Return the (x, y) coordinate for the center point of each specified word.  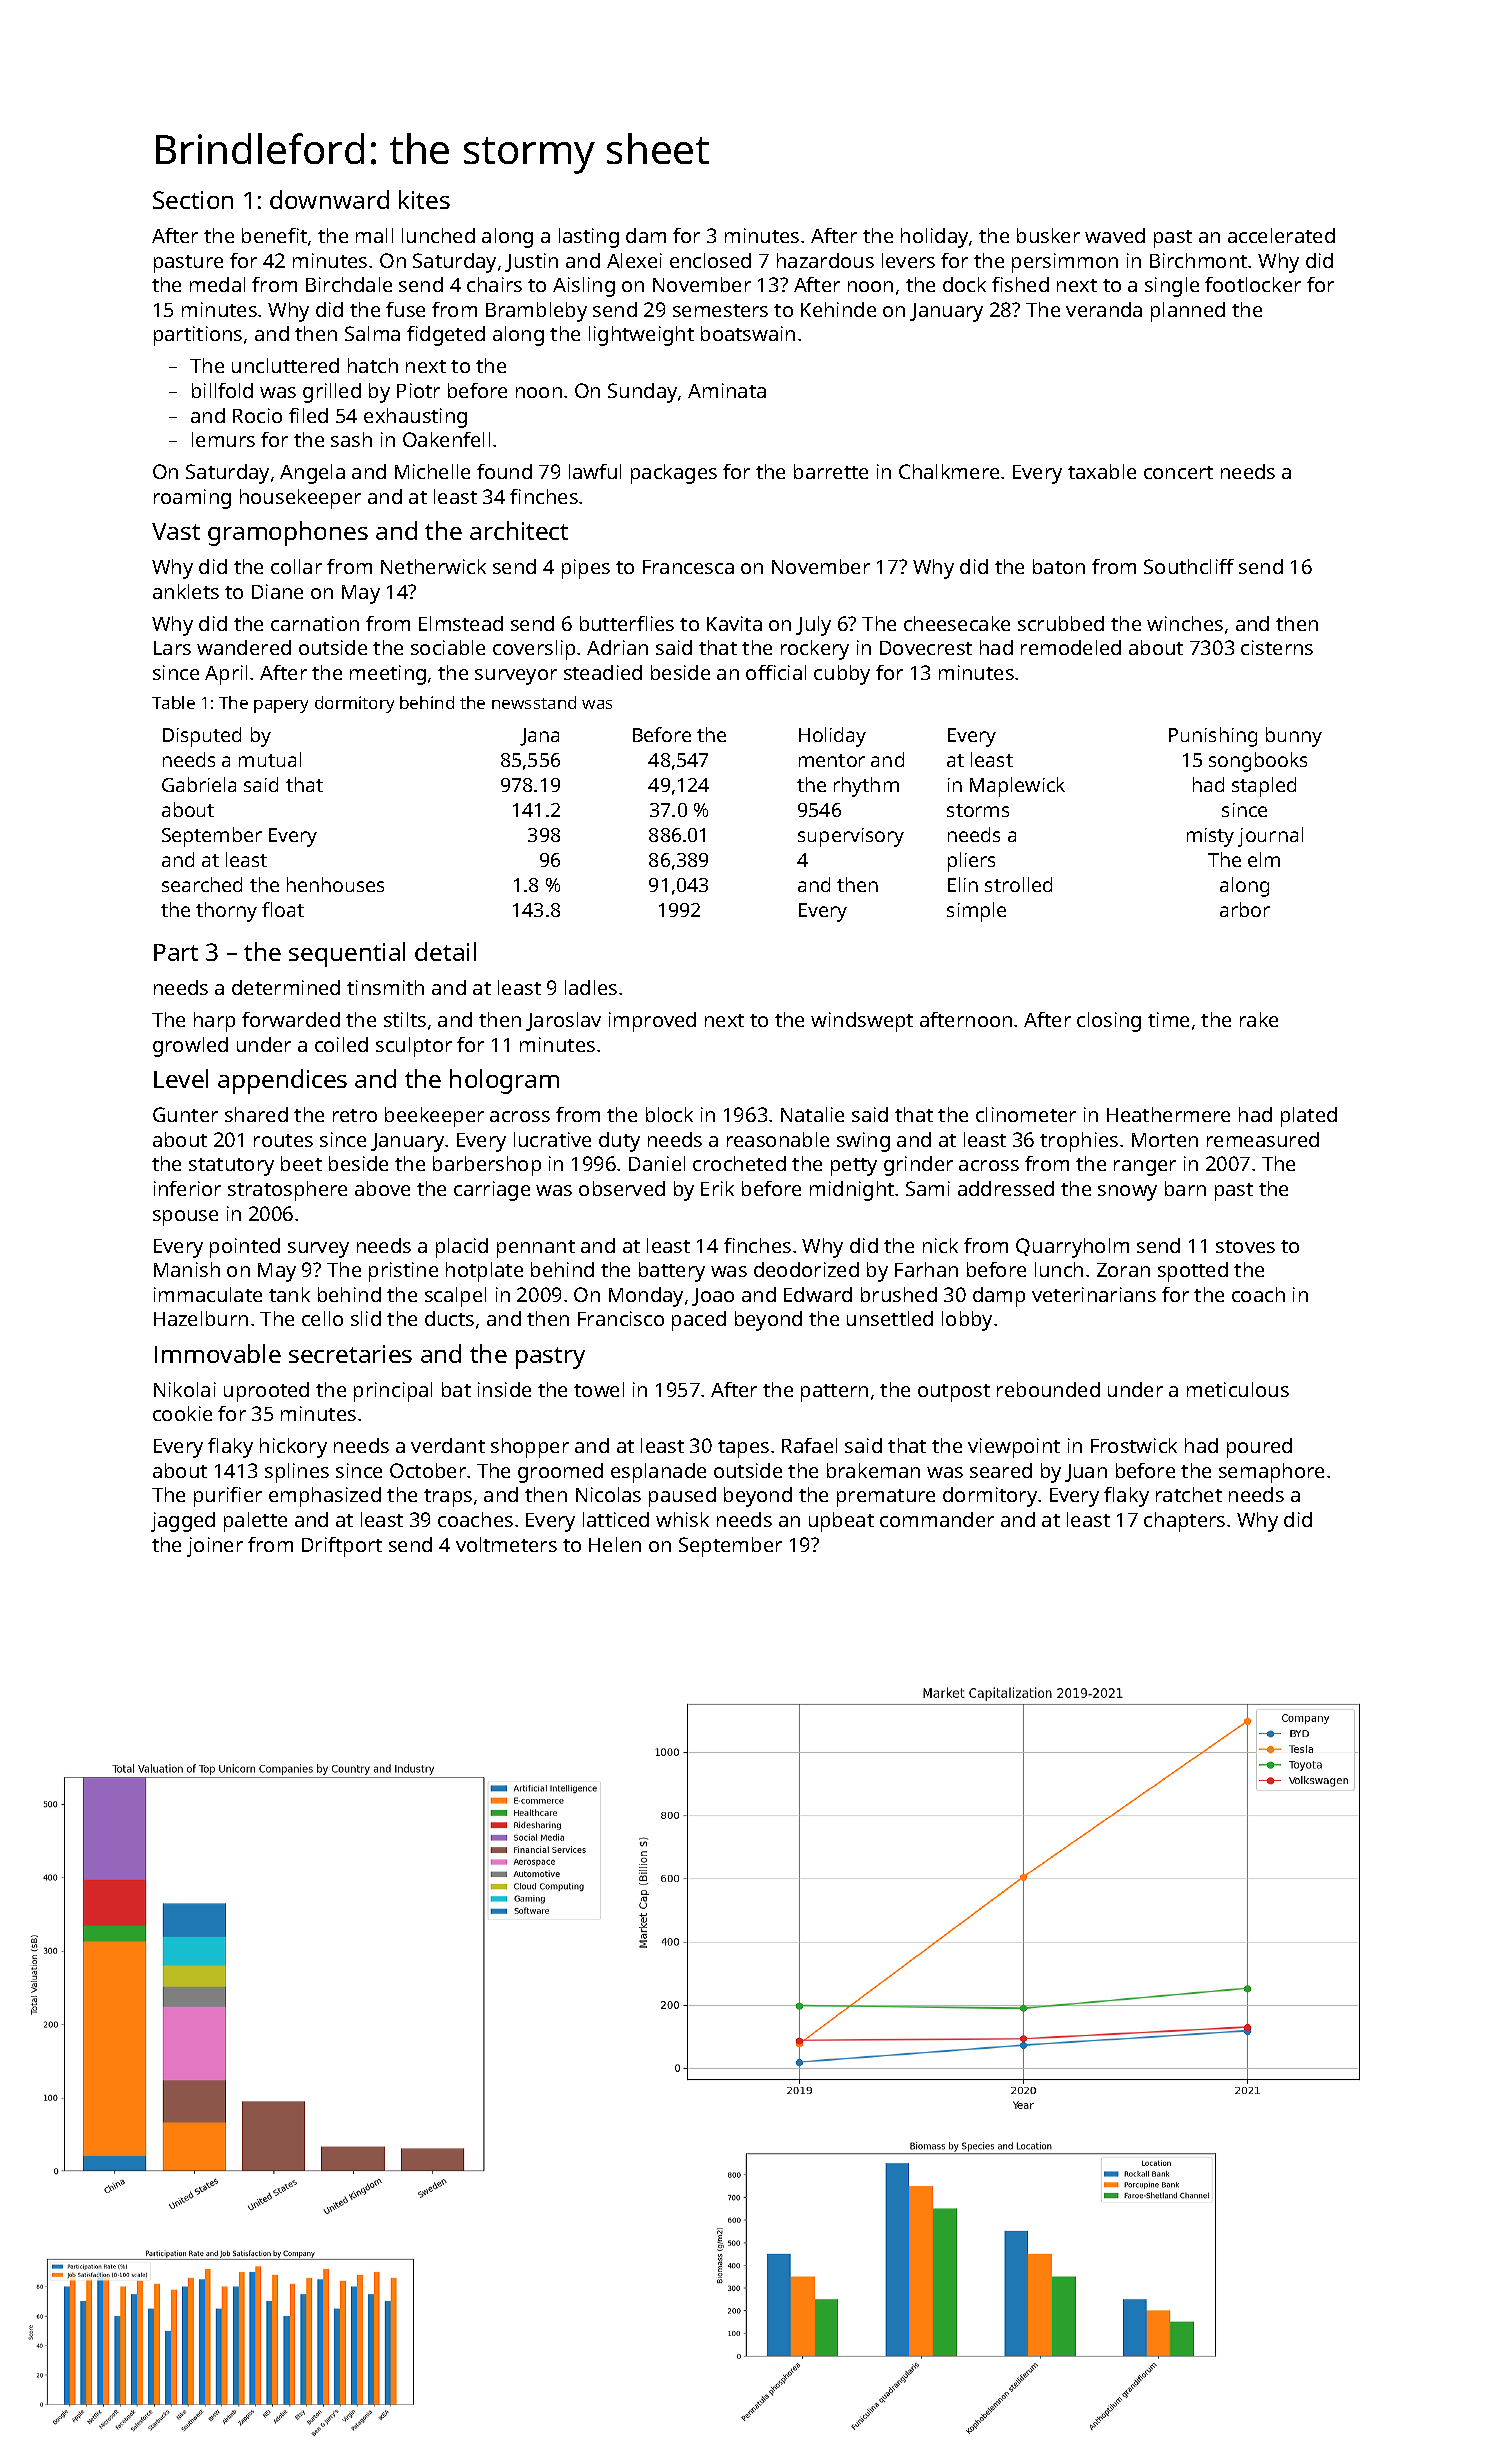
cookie (182, 1413)
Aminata (727, 390)
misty (1210, 837)
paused (682, 1497)
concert (1178, 472)
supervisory (851, 837)
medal (217, 284)
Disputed (202, 737)
